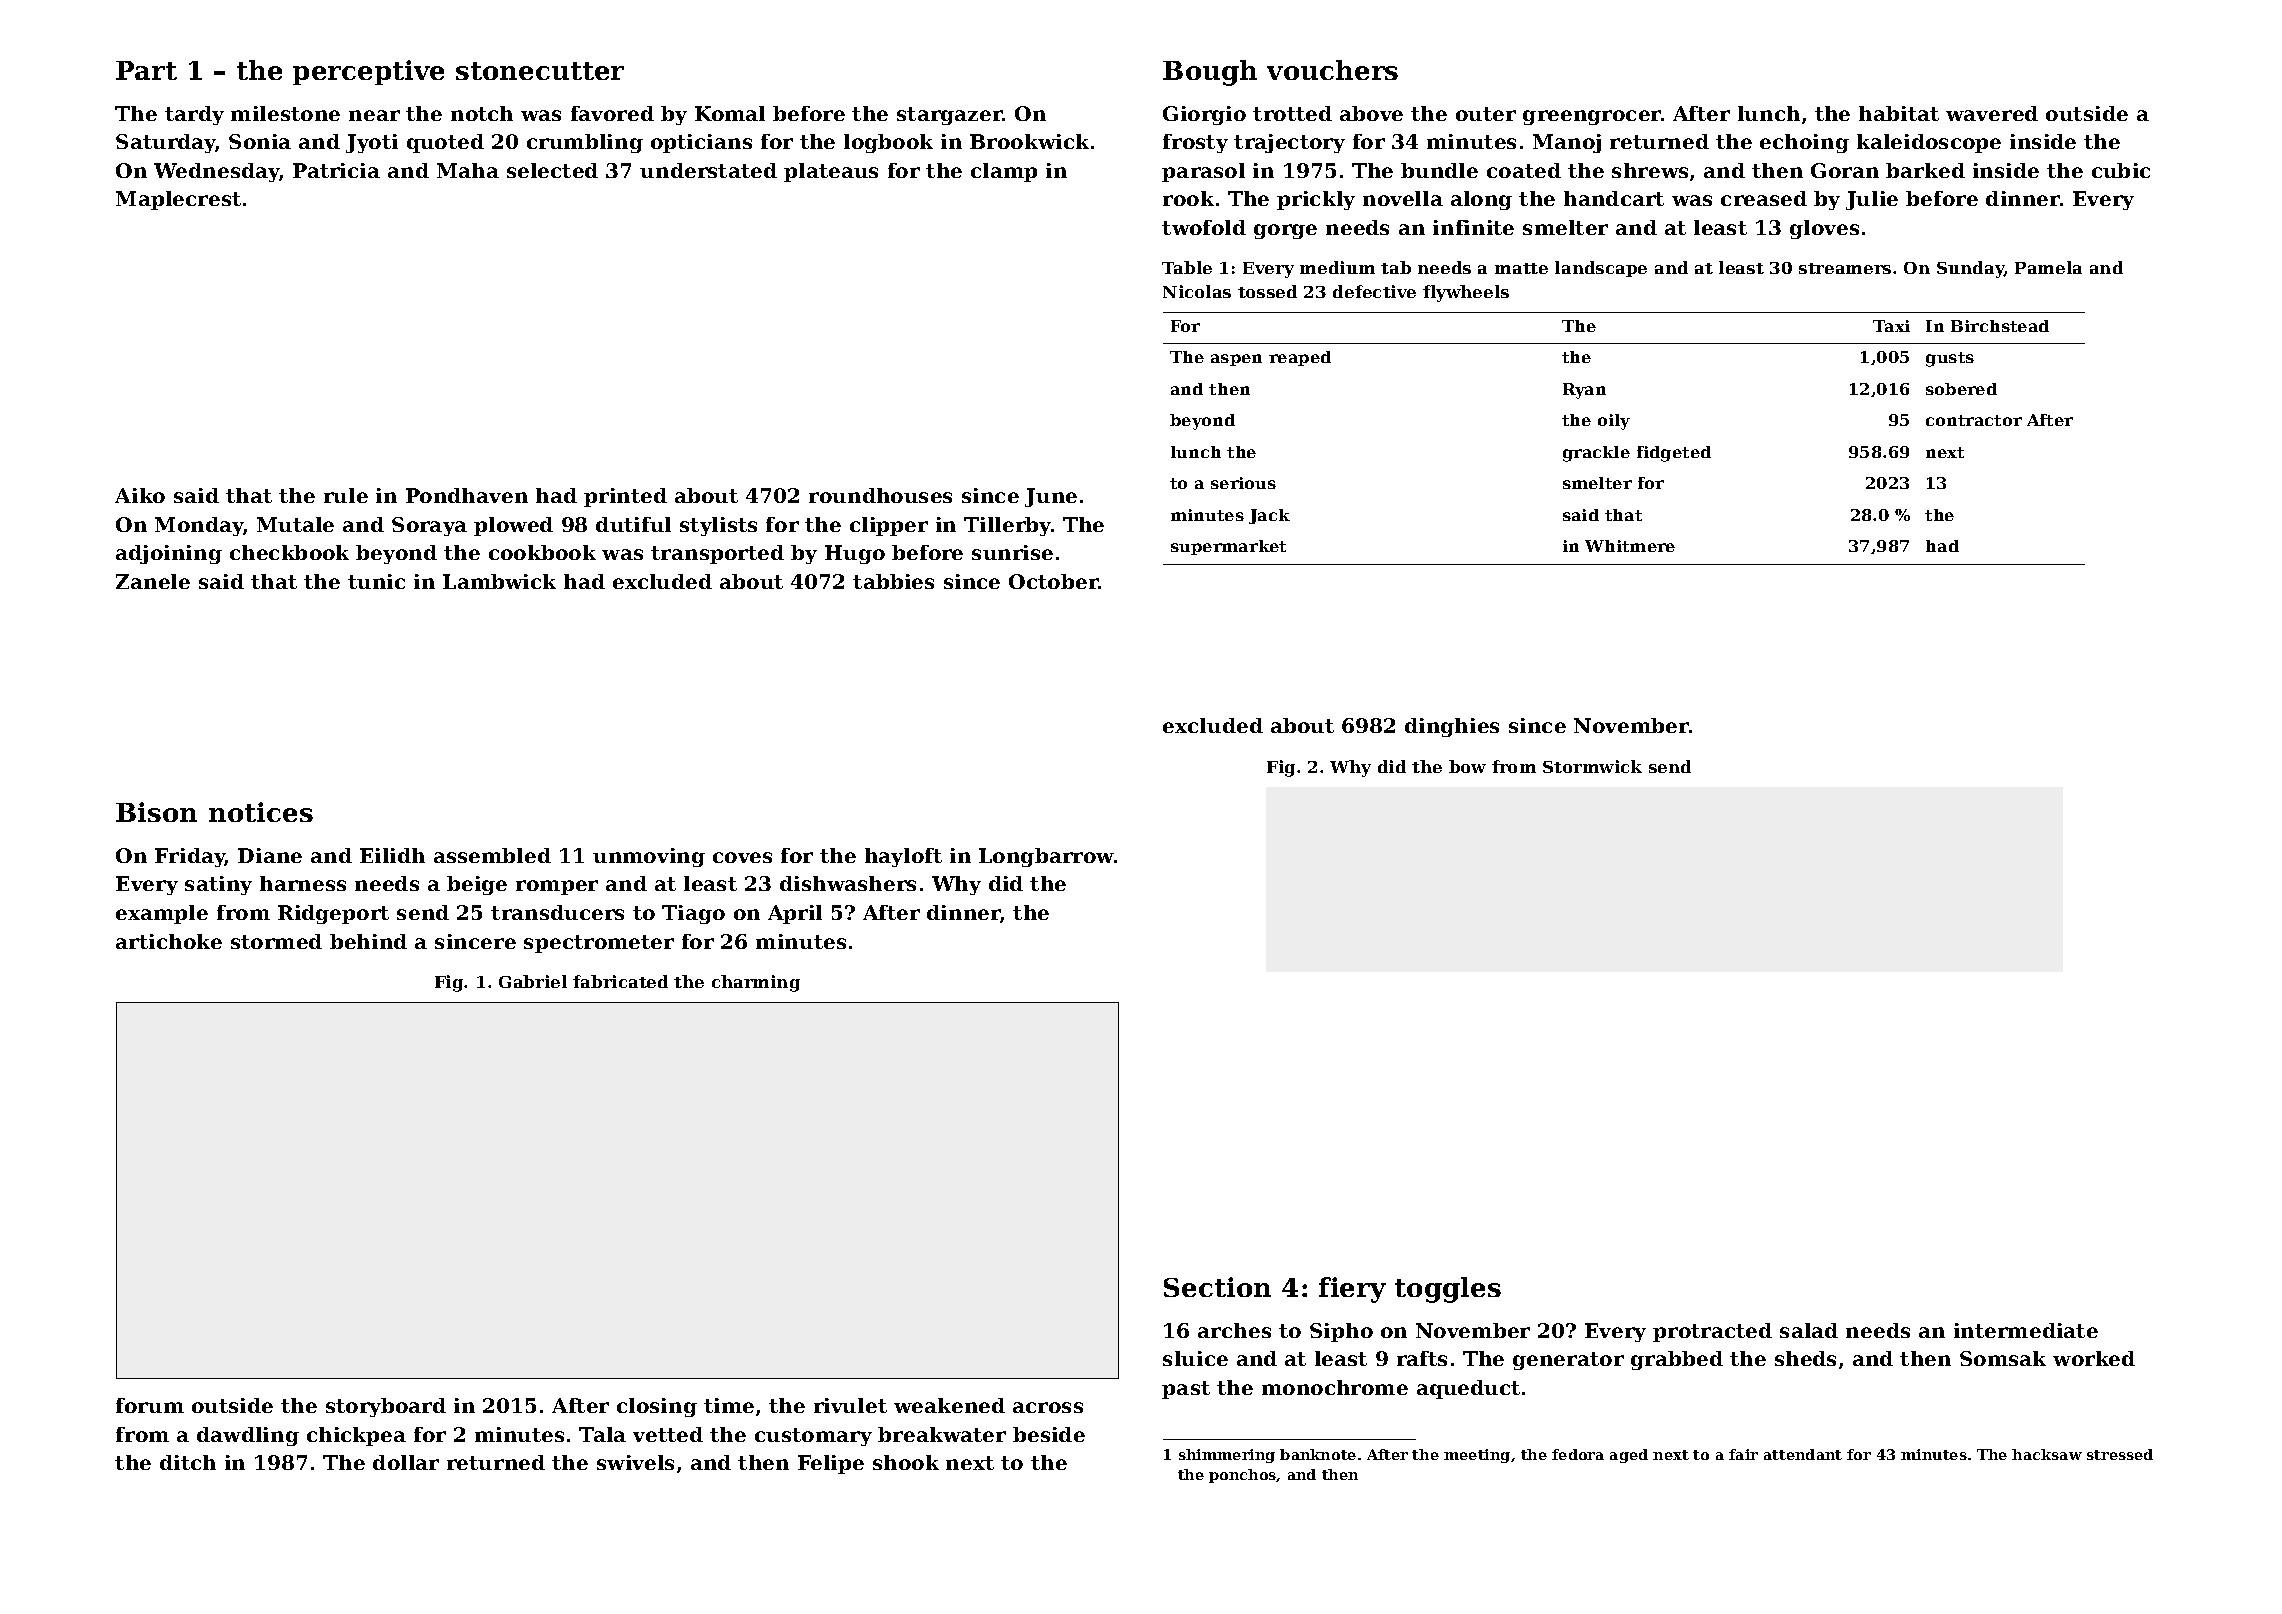 This screenshot has width=2282, height=1614. Describe the element at coordinates (1592, 766) in the screenshot. I see `Stormwick` at that location.
